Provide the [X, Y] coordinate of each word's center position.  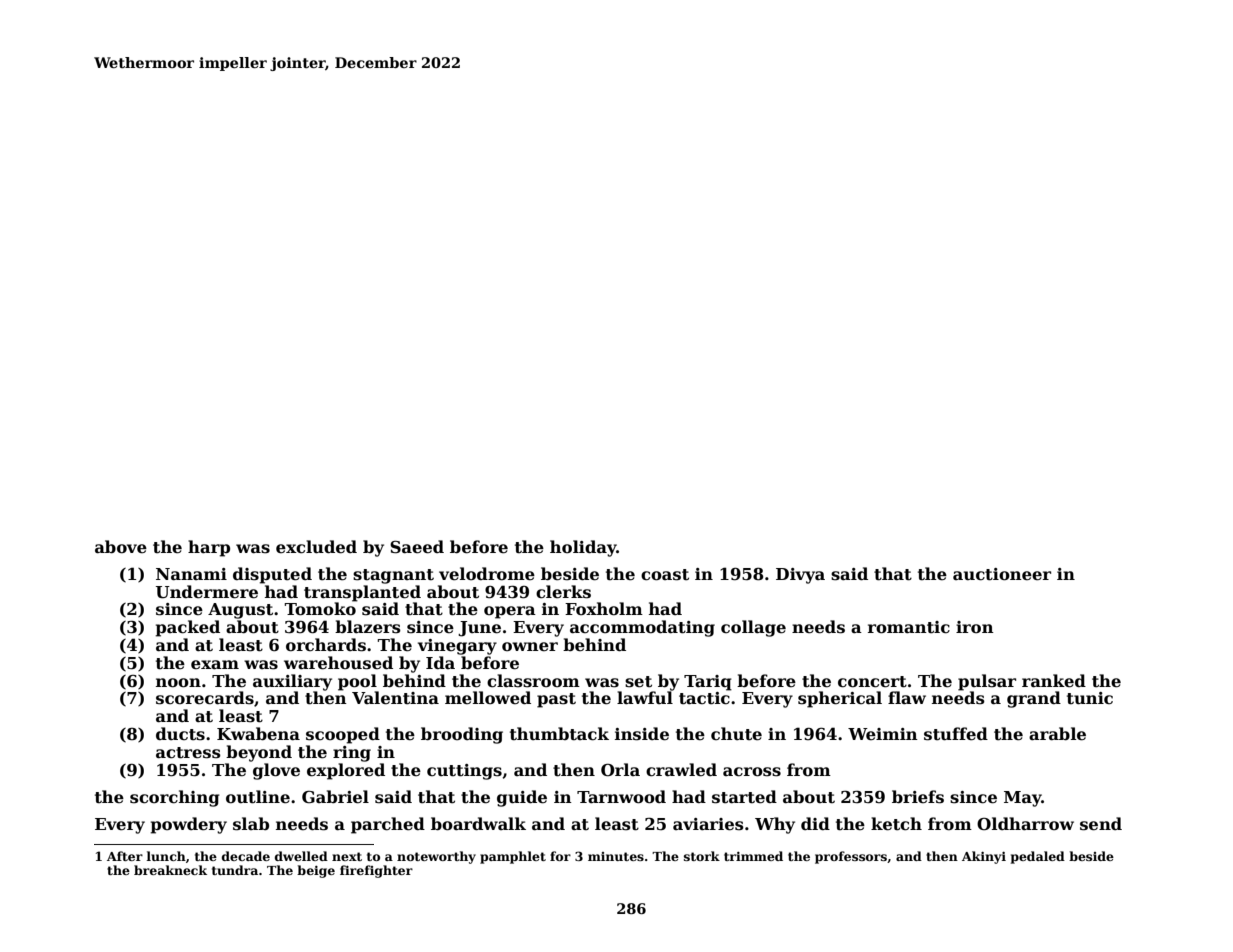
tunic [1090, 698]
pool [357, 682]
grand [1034, 699]
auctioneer [1002, 574]
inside [642, 734]
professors [851, 857]
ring [352, 754]
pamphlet [513, 857]
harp [209, 548]
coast [665, 575]
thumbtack [559, 734]
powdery [188, 825]
